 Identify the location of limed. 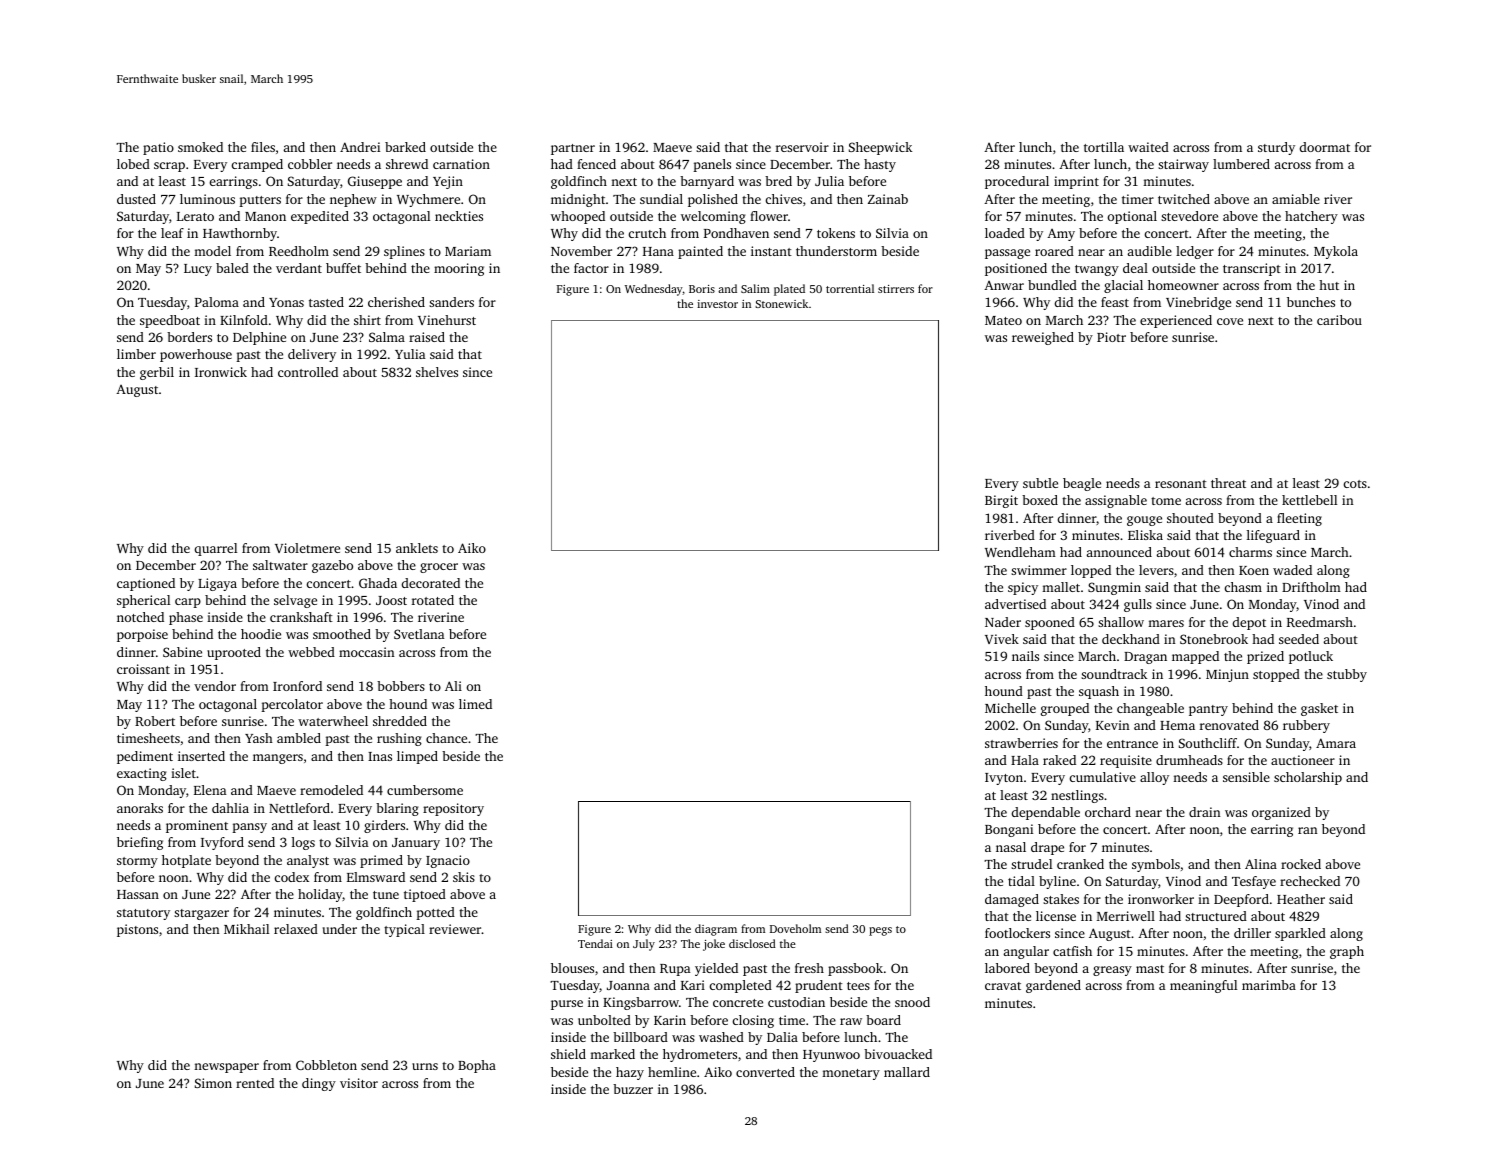
(475, 704).
